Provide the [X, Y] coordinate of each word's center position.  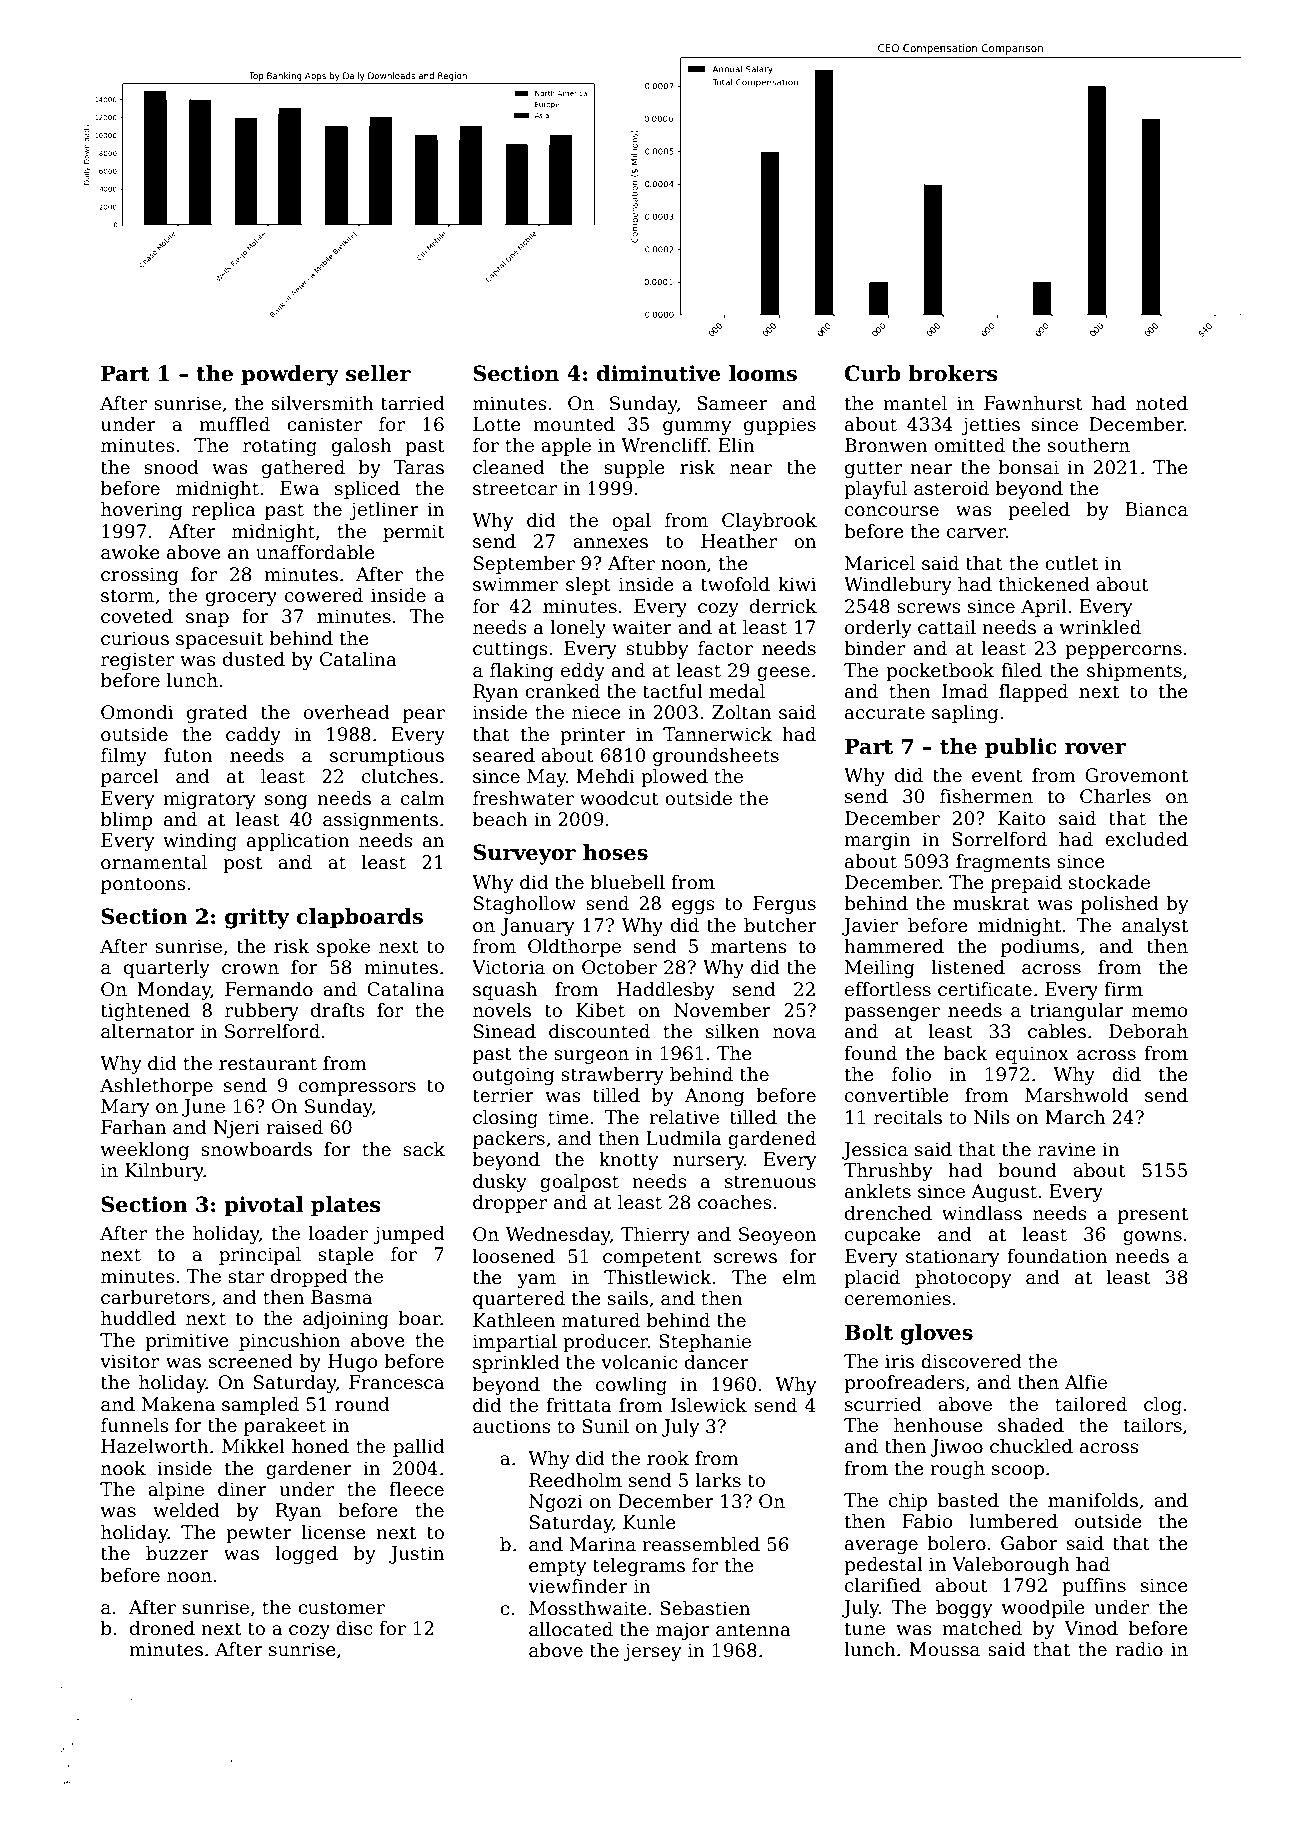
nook [123, 1468]
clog [1163, 1406]
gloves [937, 1334]
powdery [290, 375]
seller [378, 373]
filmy [124, 757]
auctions [511, 1426]
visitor [129, 1361]
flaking [521, 672]
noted [1162, 403]
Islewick [709, 1405]
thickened [1044, 584]
